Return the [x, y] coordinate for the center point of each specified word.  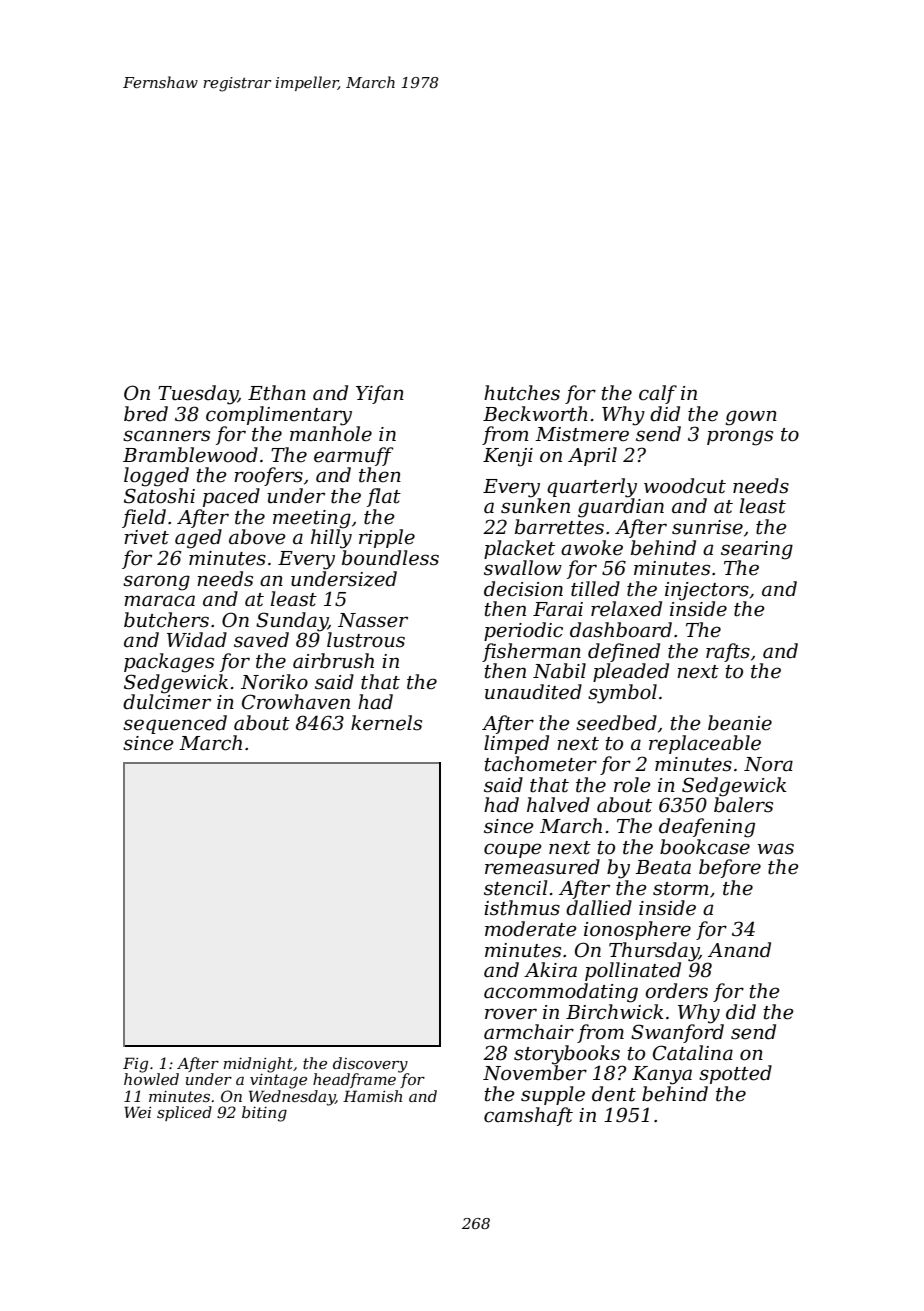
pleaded [631, 672]
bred [146, 414]
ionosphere [637, 930]
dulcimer [167, 702]
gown [751, 418]
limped [516, 744]
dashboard [621, 630]
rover [511, 1014]
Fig [135, 1065]
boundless [390, 558]
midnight [258, 1065]
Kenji [508, 457]
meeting [312, 519]
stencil [516, 888]
